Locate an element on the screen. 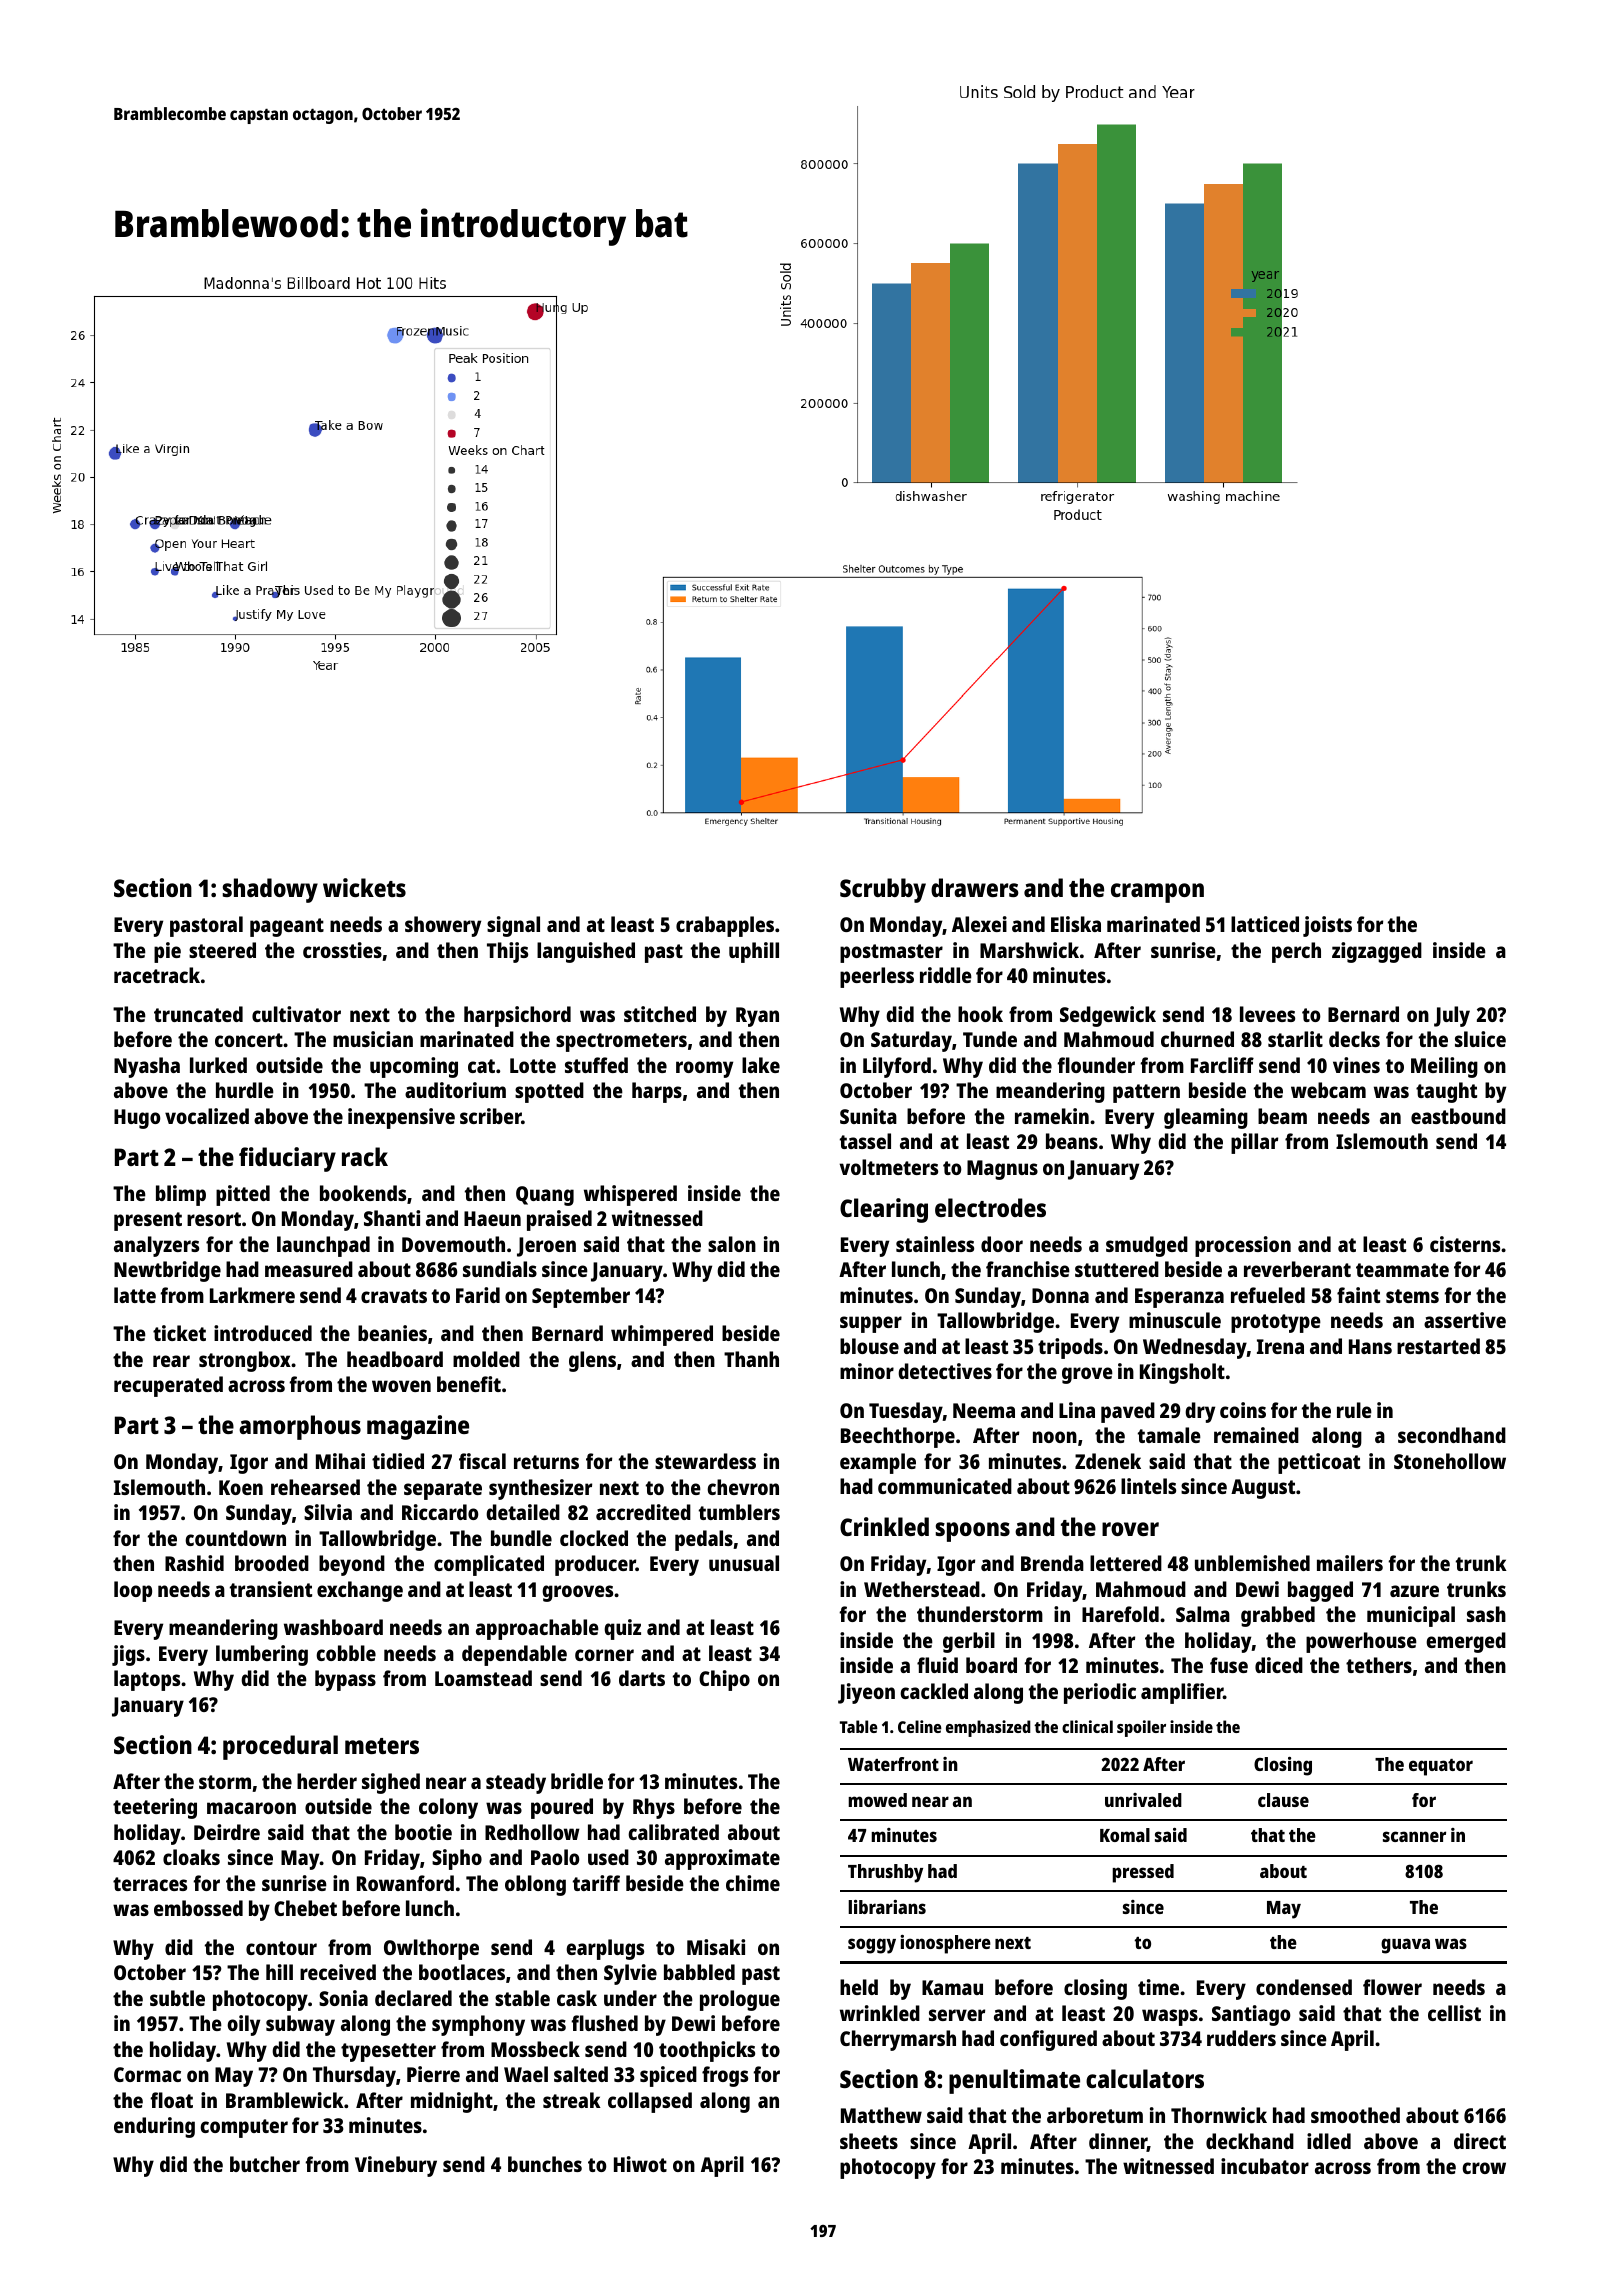 This screenshot has width=1620, height=2292. Koen is located at coordinates (241, 1487).
